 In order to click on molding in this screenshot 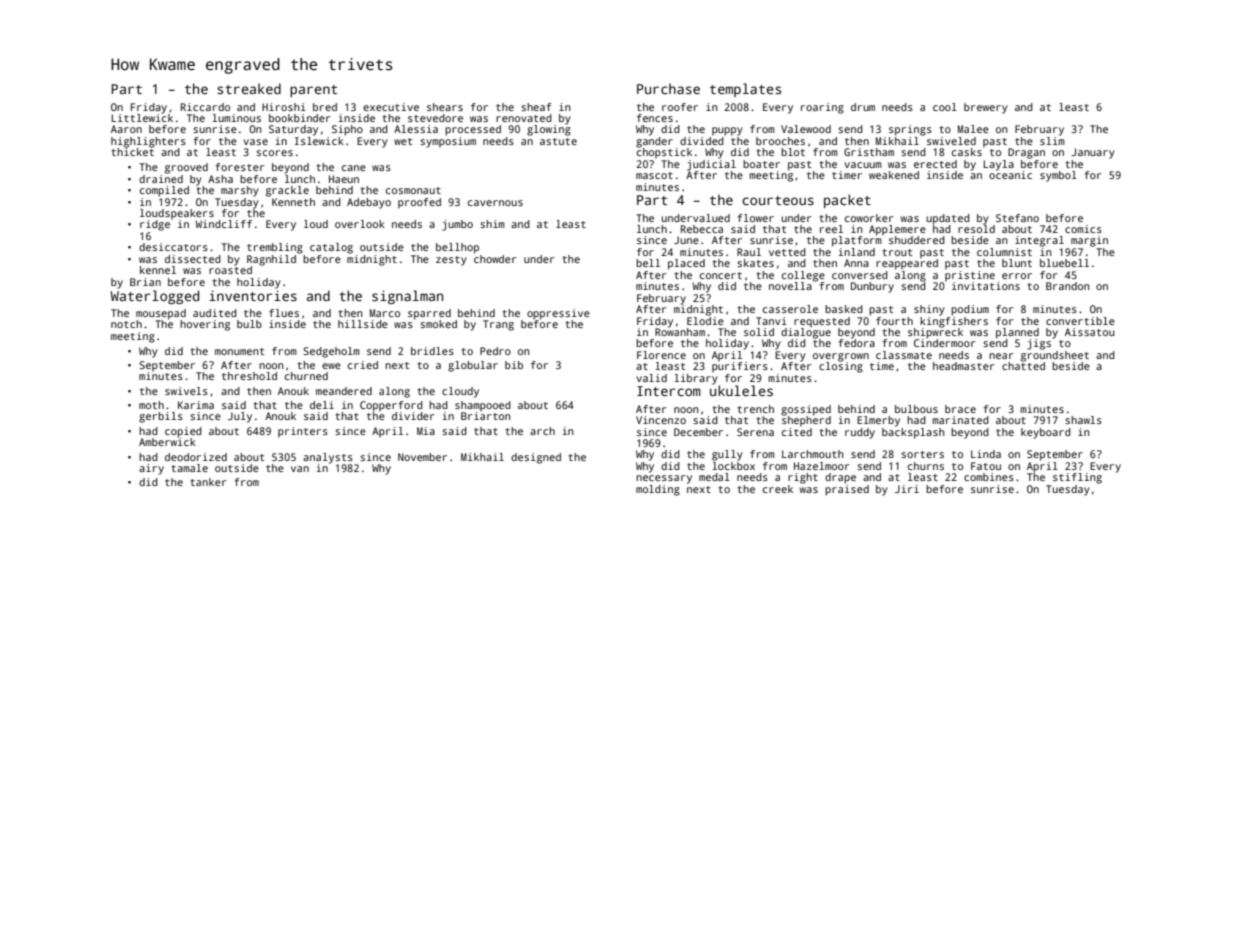, I will do `click(658, 490)`.
